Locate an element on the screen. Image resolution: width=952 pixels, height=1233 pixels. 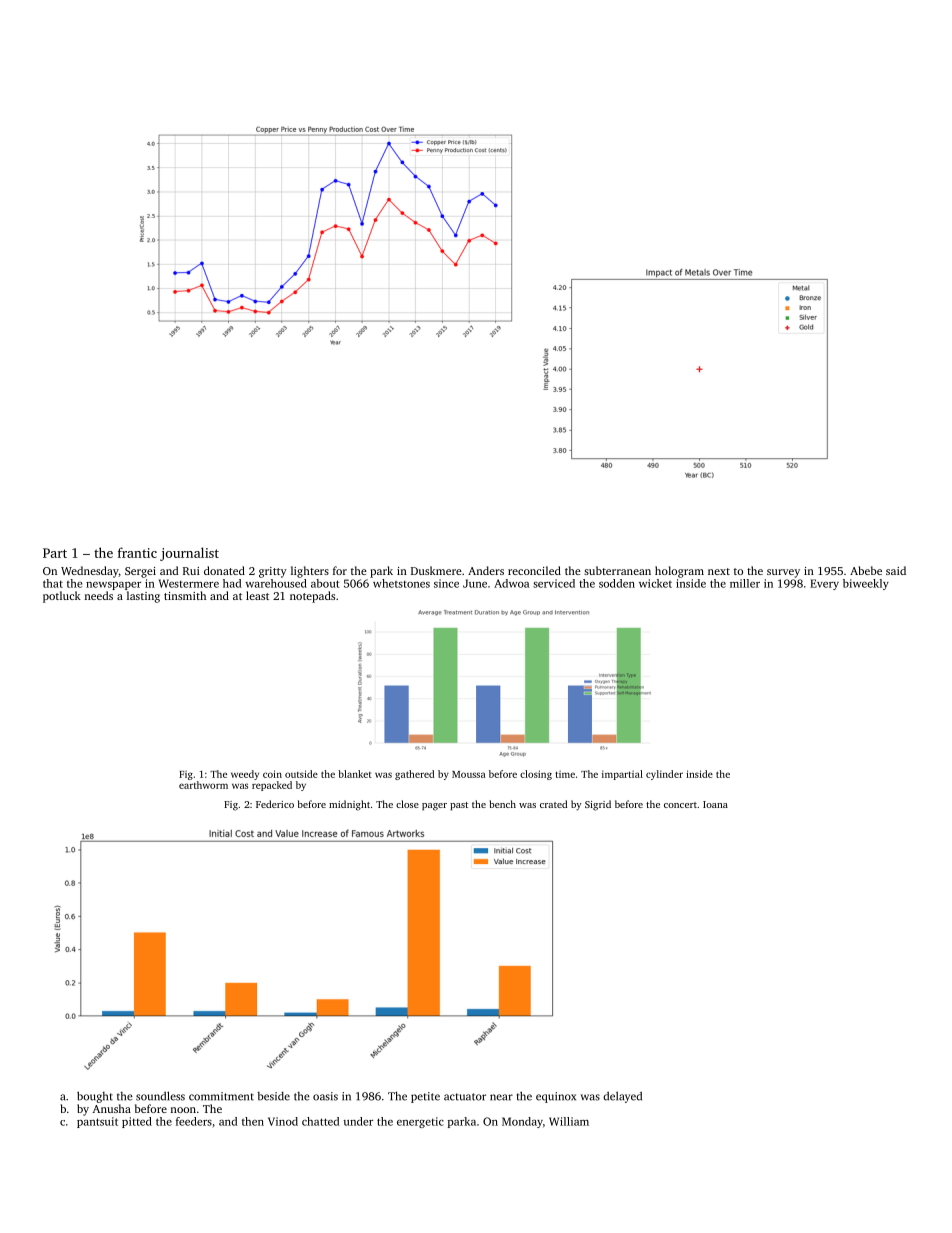
Ioana is located at coordinates (715, 804).
